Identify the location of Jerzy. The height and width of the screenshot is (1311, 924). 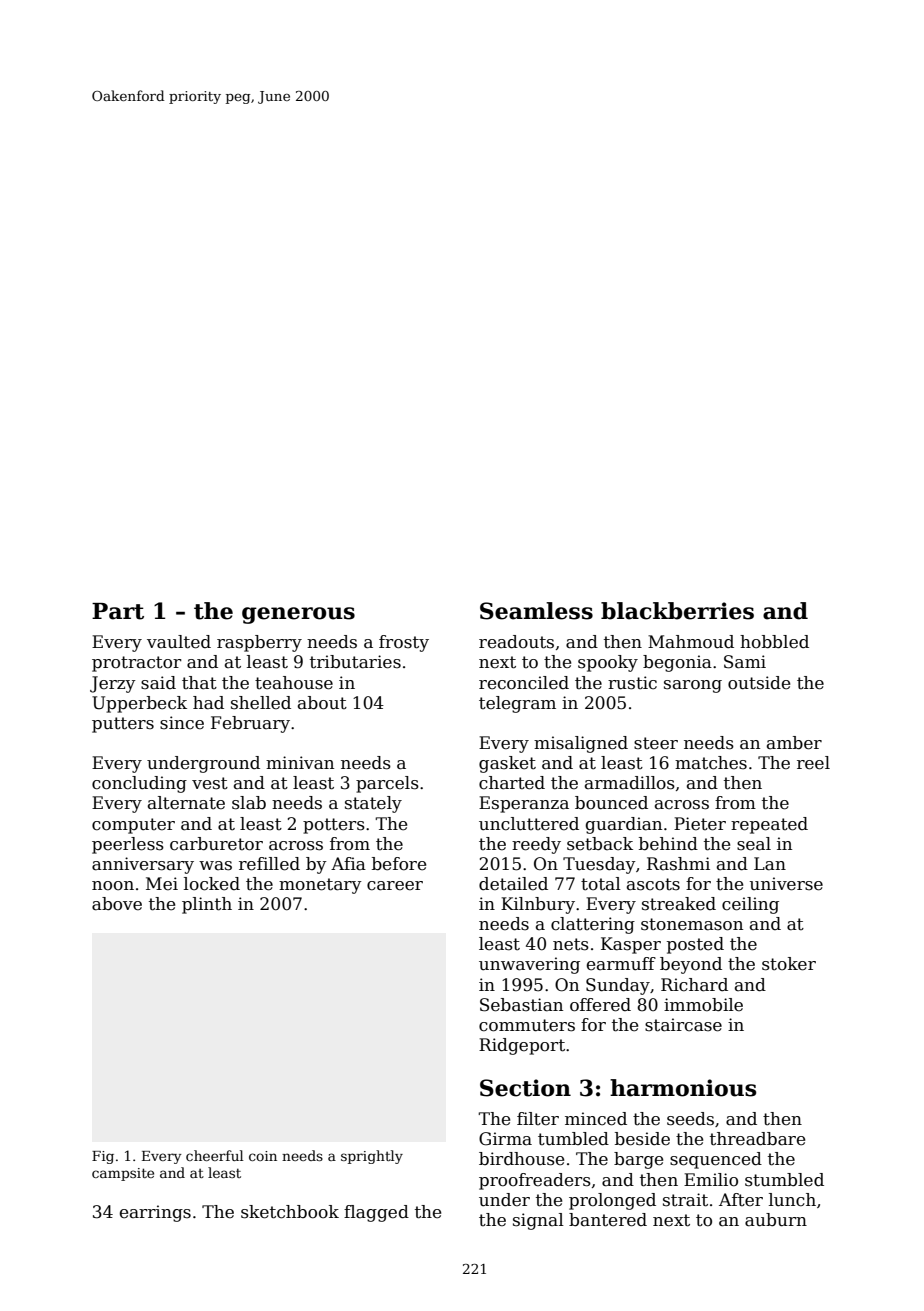
(113, 684).
